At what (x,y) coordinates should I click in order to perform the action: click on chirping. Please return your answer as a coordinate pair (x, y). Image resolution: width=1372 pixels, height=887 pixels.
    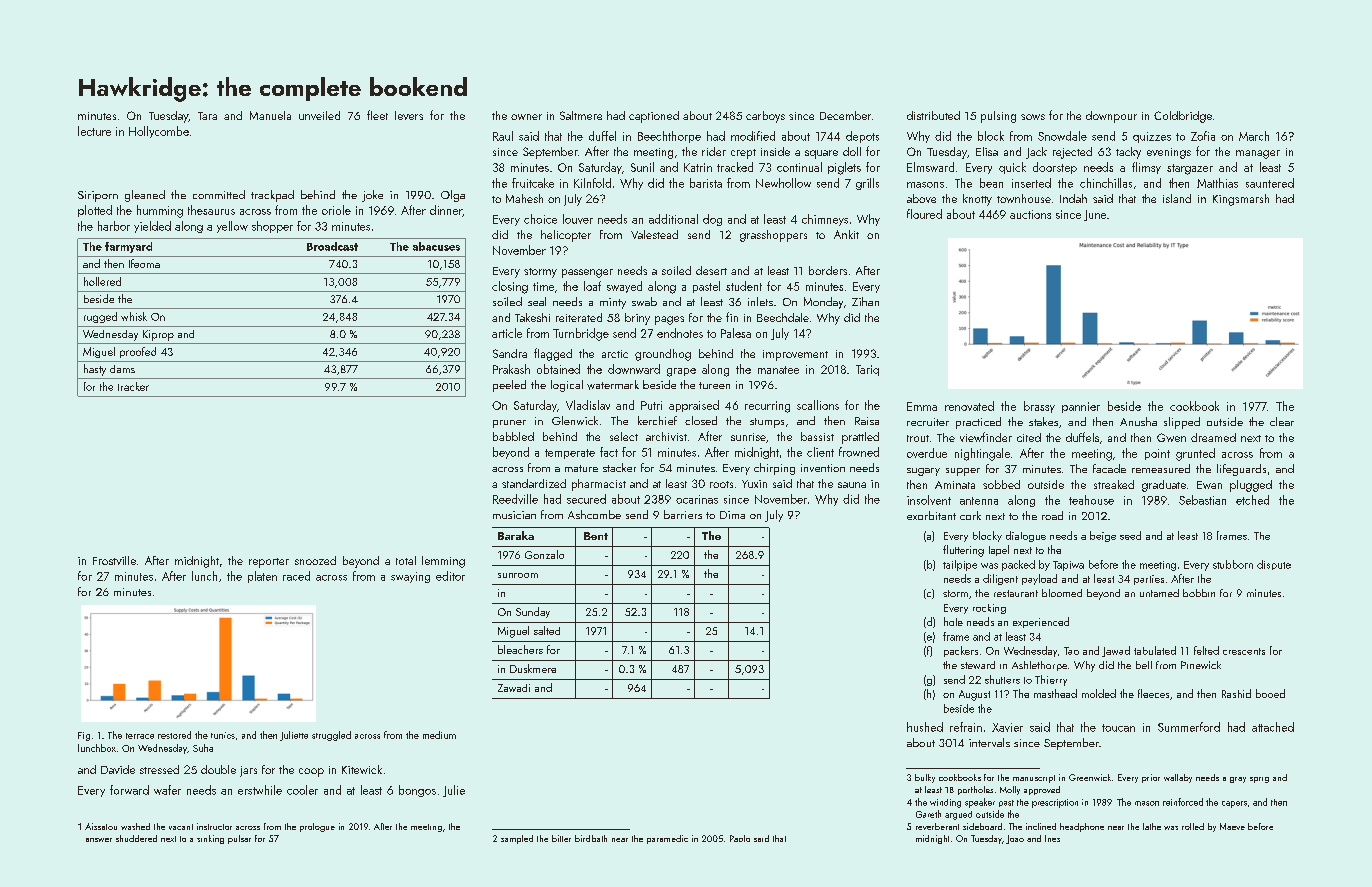
    Looking at the image, I should click on (774, 469).
